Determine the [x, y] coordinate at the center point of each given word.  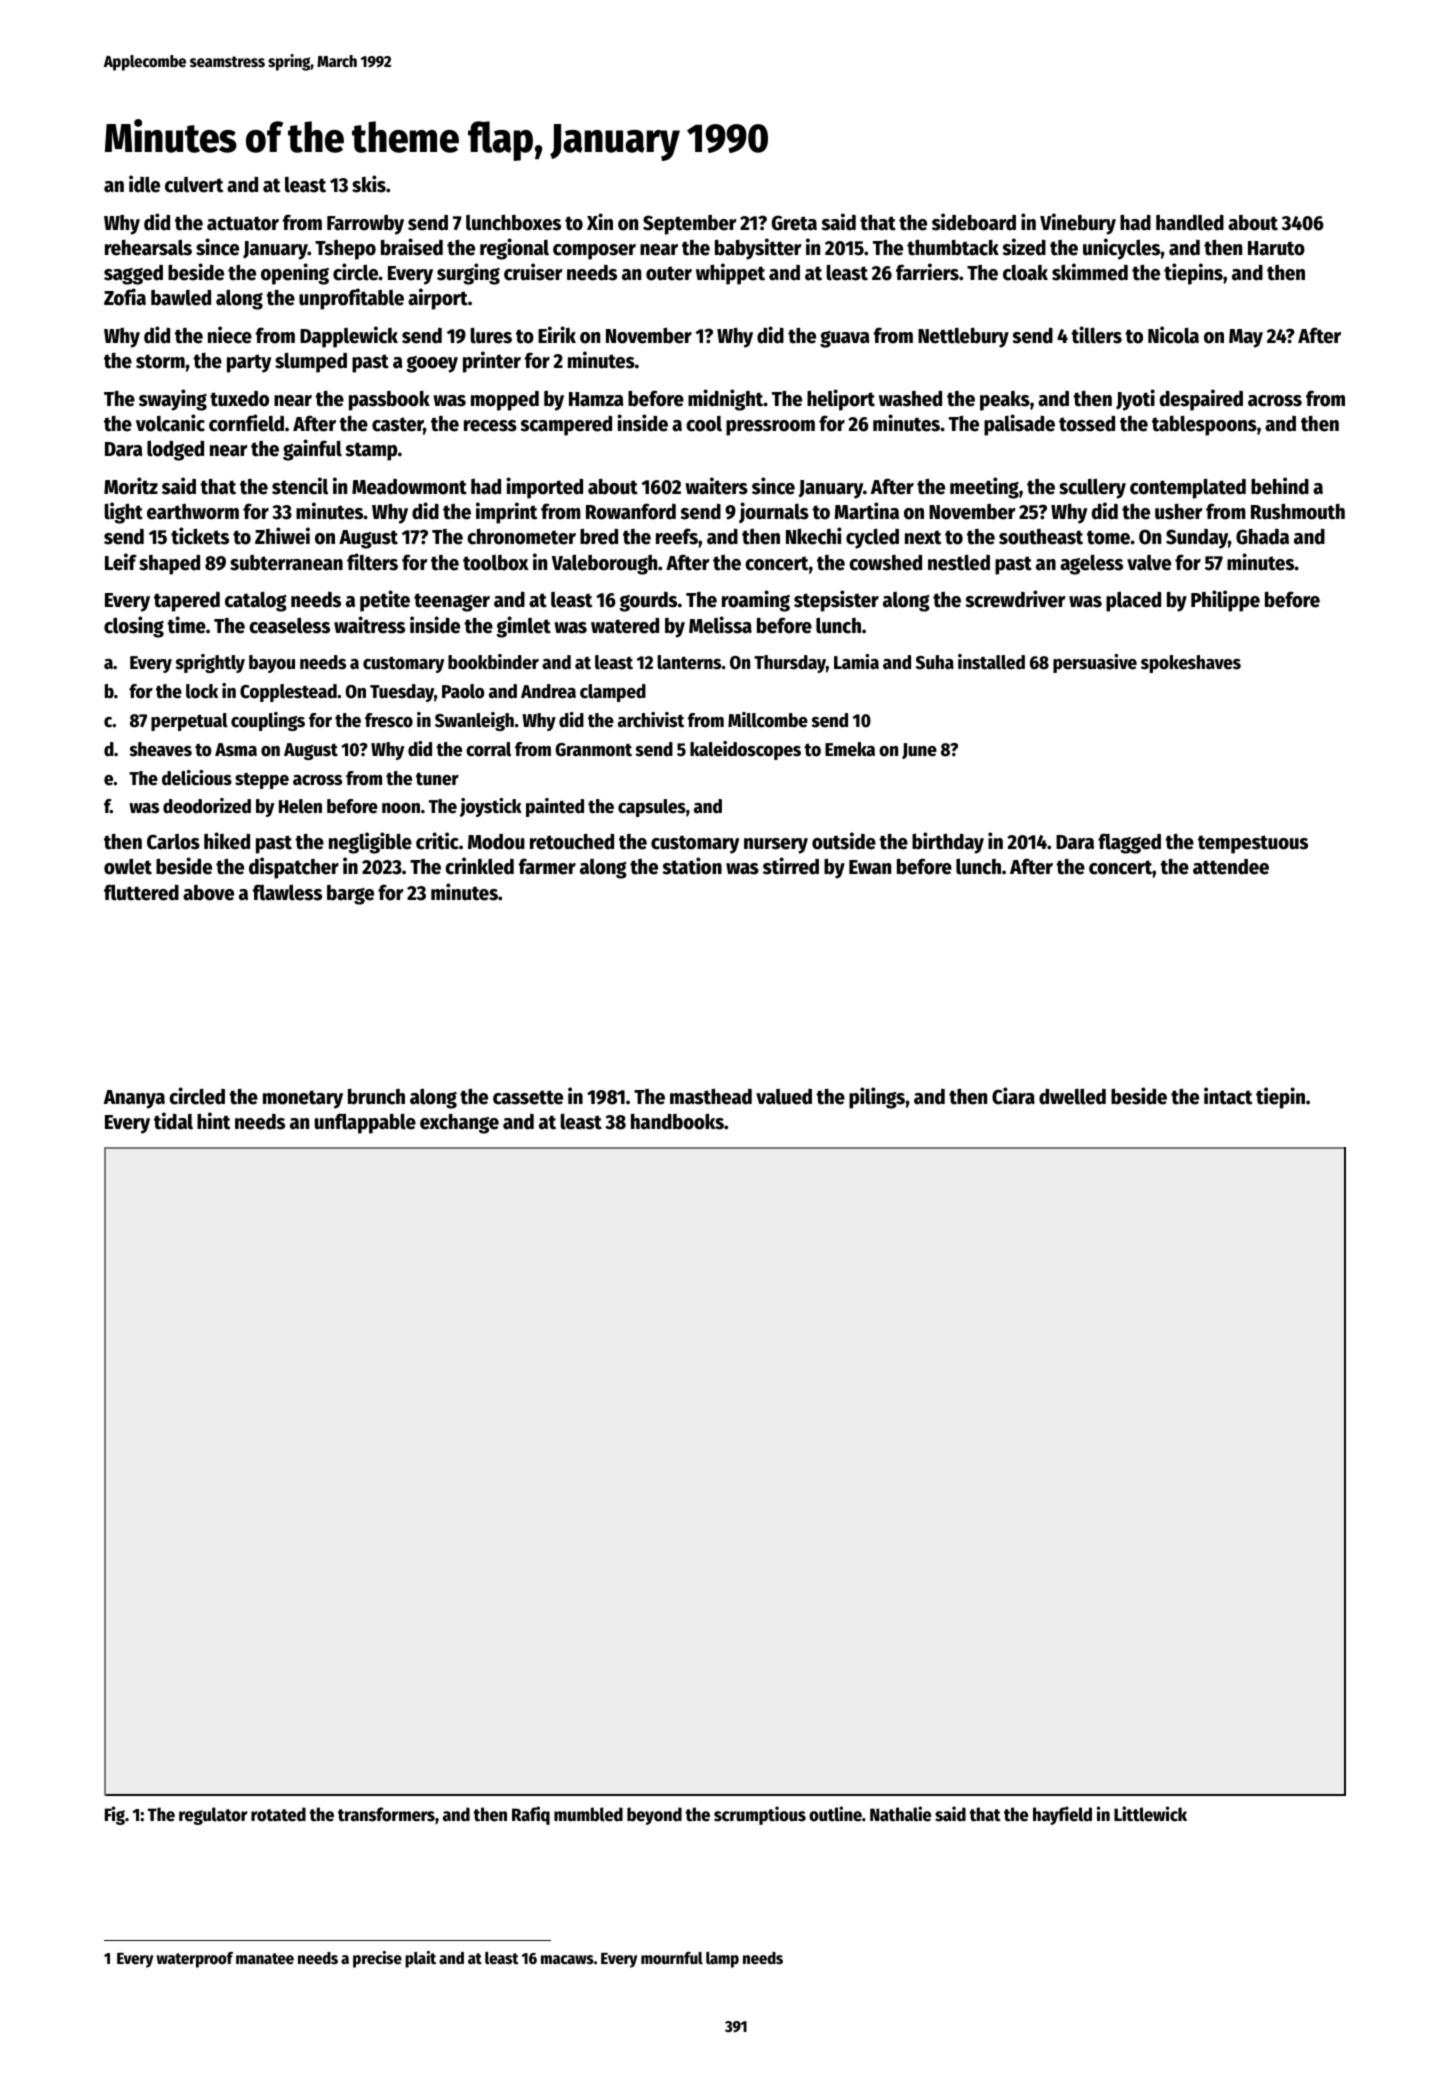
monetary [303, 1099]
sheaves [160, 749]
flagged [1129, 843]
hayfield [1062, 1815]
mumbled [588, 1814]
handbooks [677, 1121]
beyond [654, 1816]
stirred [791, 866]
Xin [600, 221]
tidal [173, 1121]
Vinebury [1078, 224]
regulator [213, 1816]
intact [1228, 1096]
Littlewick [1150, 1814]
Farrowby [365, 225]
